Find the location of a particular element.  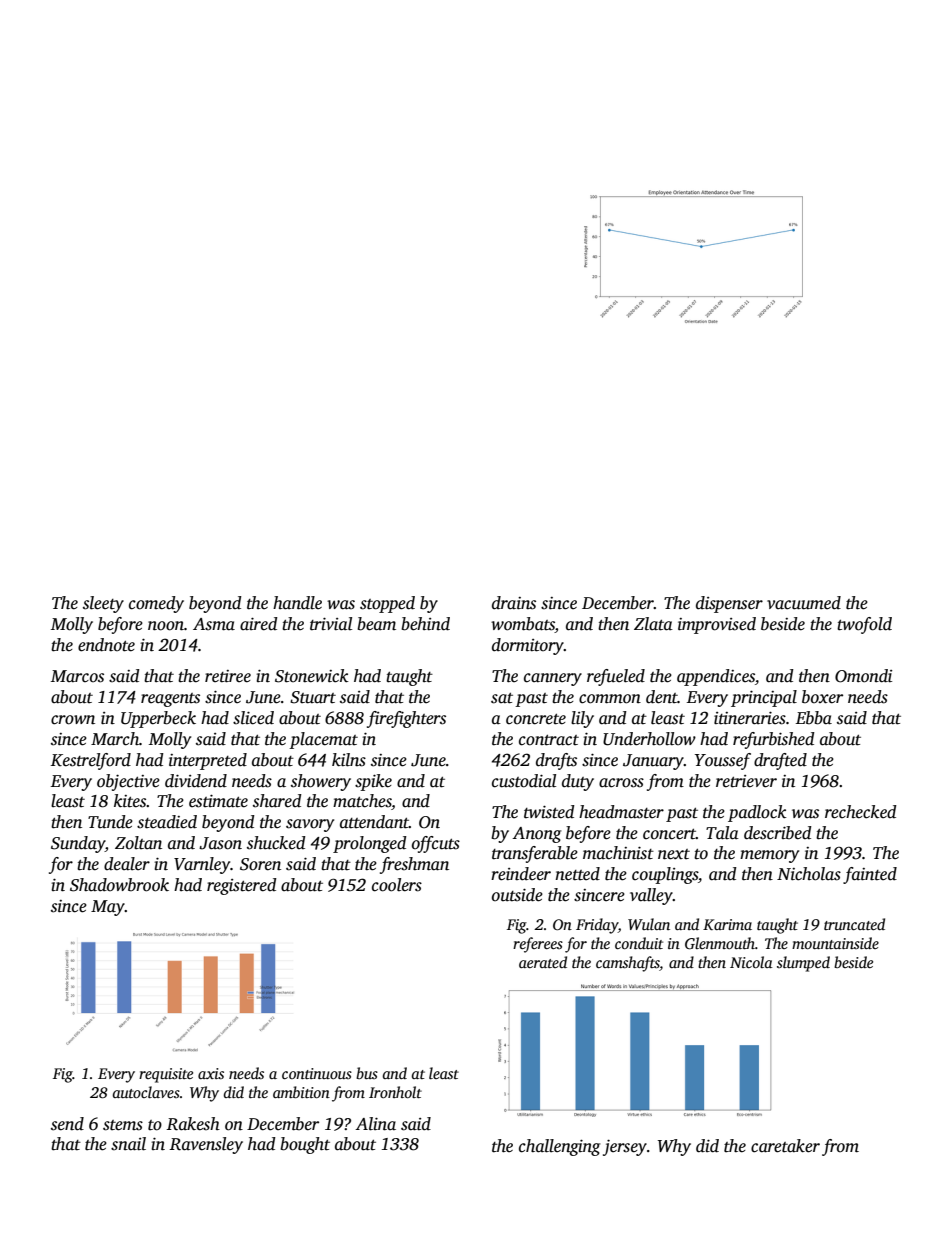

Rakesh is located at coordinates (193, 1124).
